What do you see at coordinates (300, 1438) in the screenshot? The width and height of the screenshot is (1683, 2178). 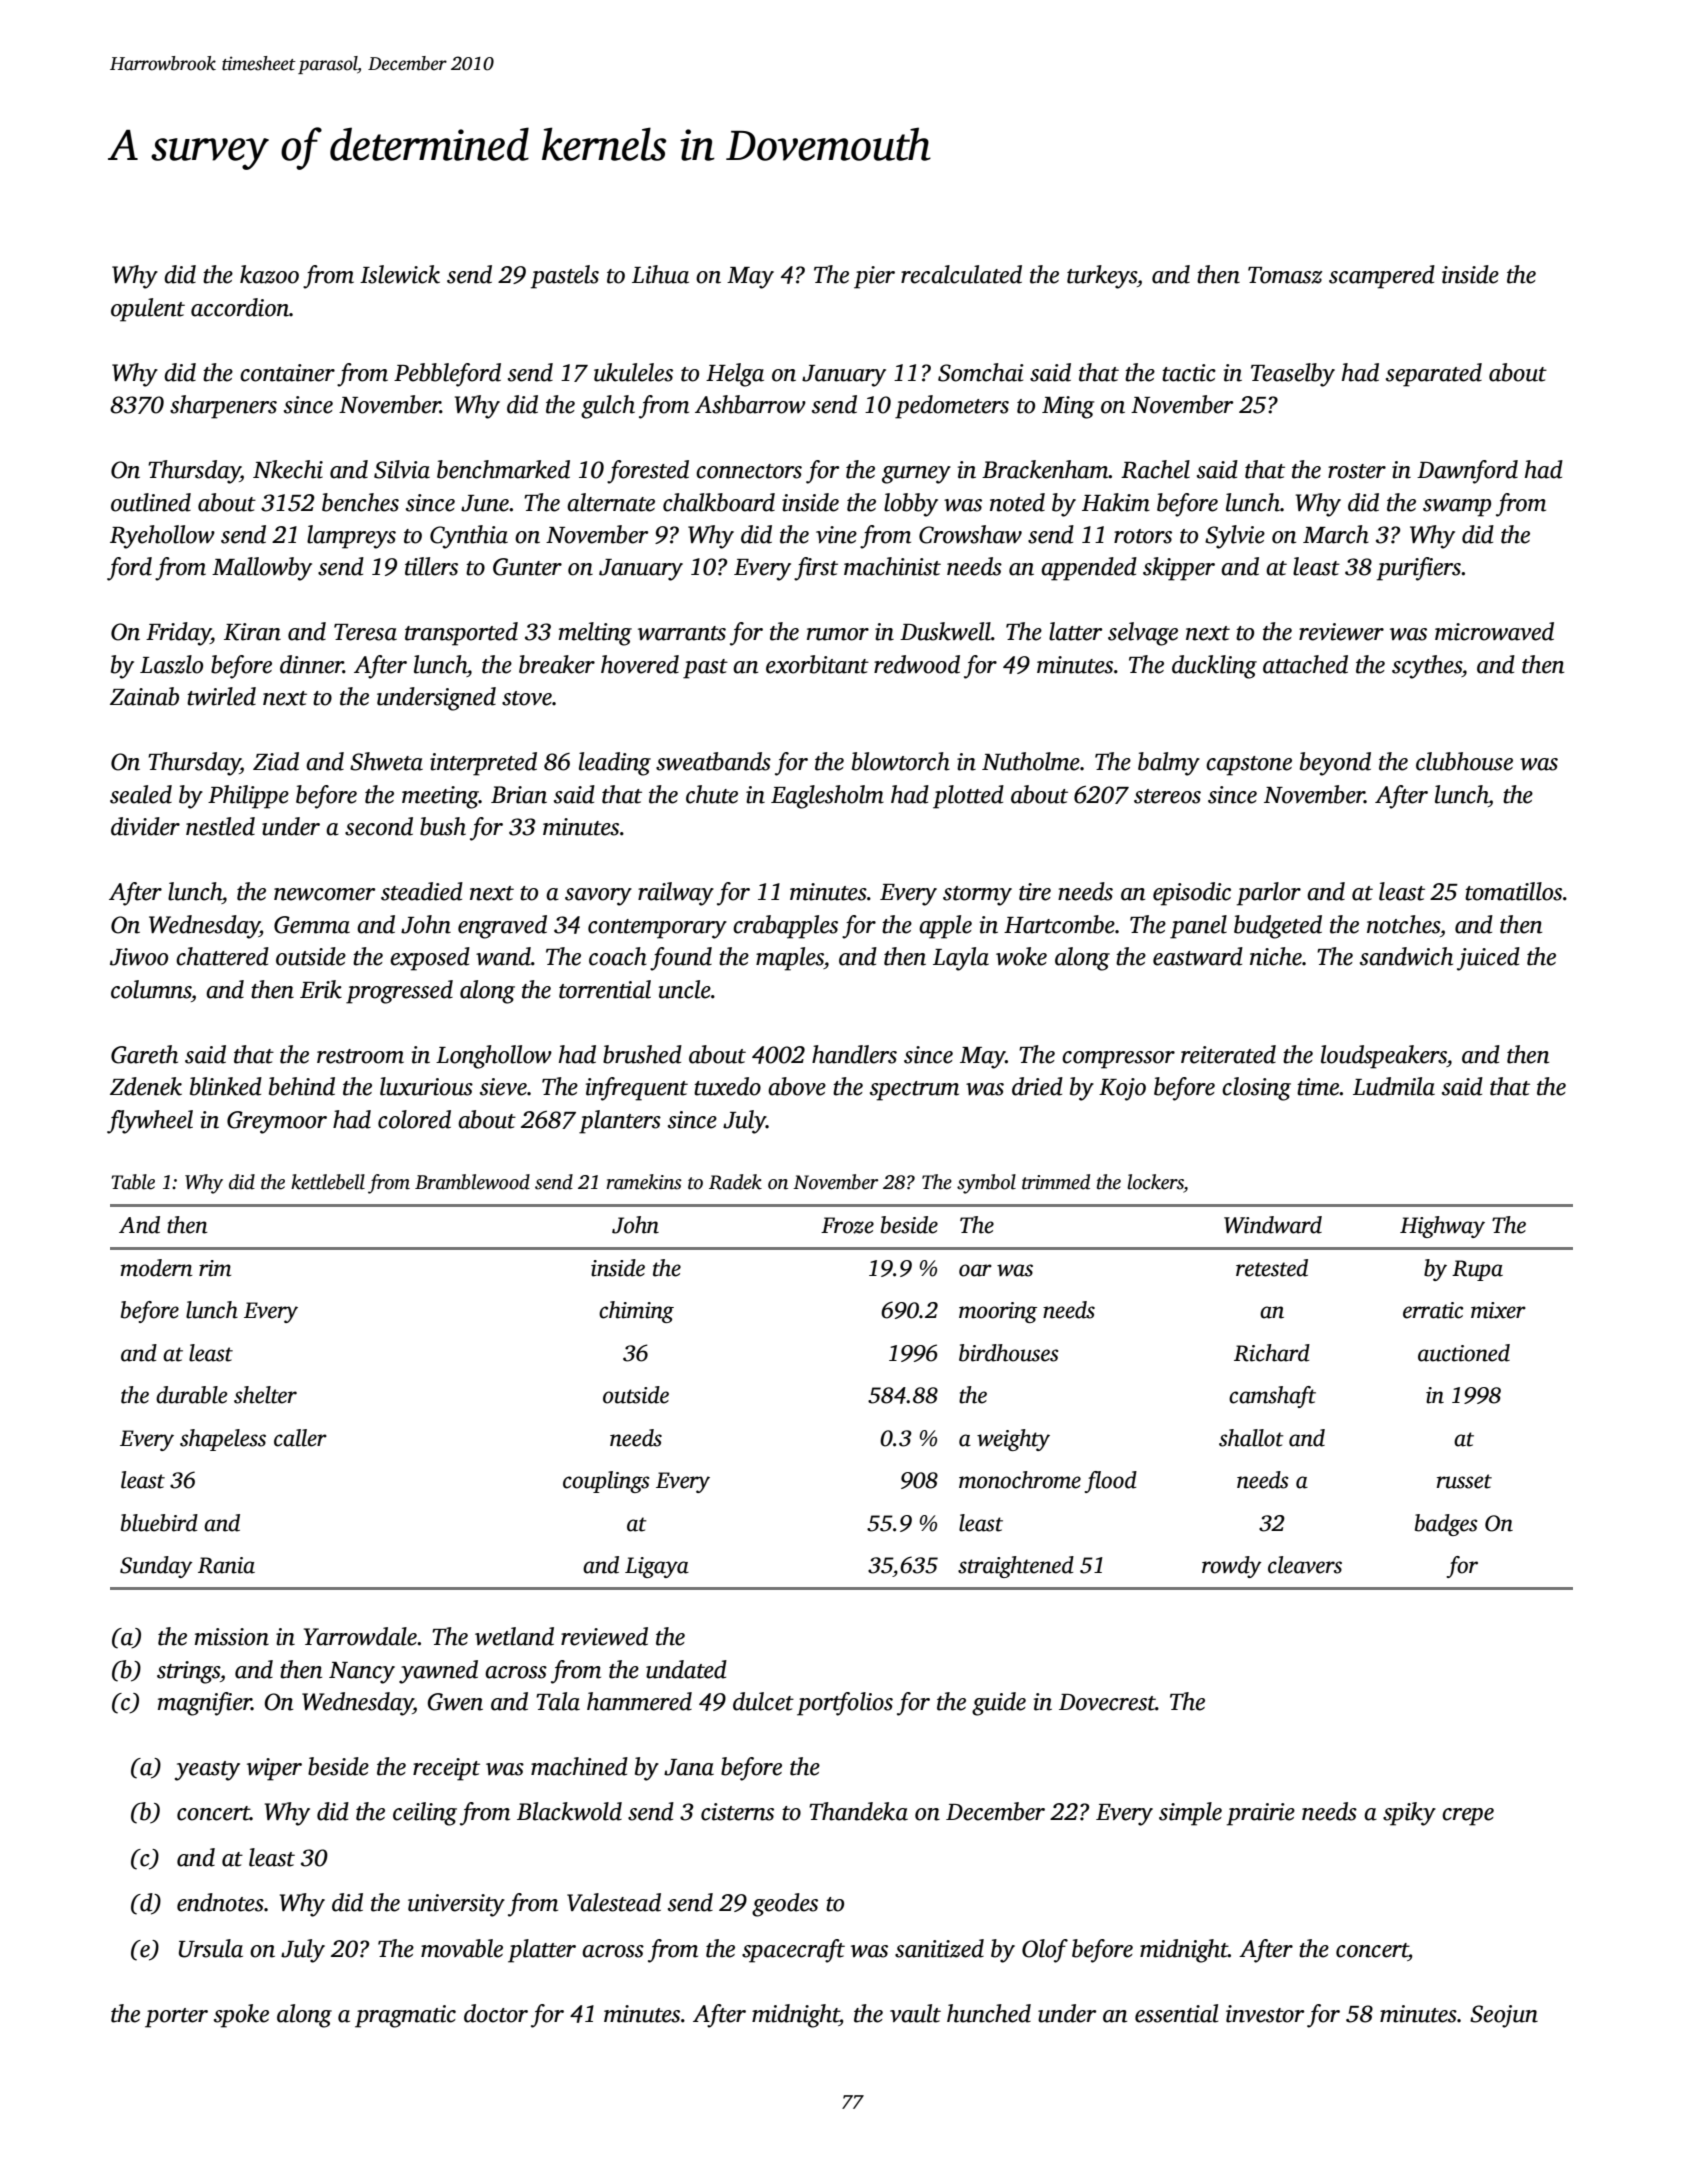 I see `caller` at bounding box center [300, 1438].
